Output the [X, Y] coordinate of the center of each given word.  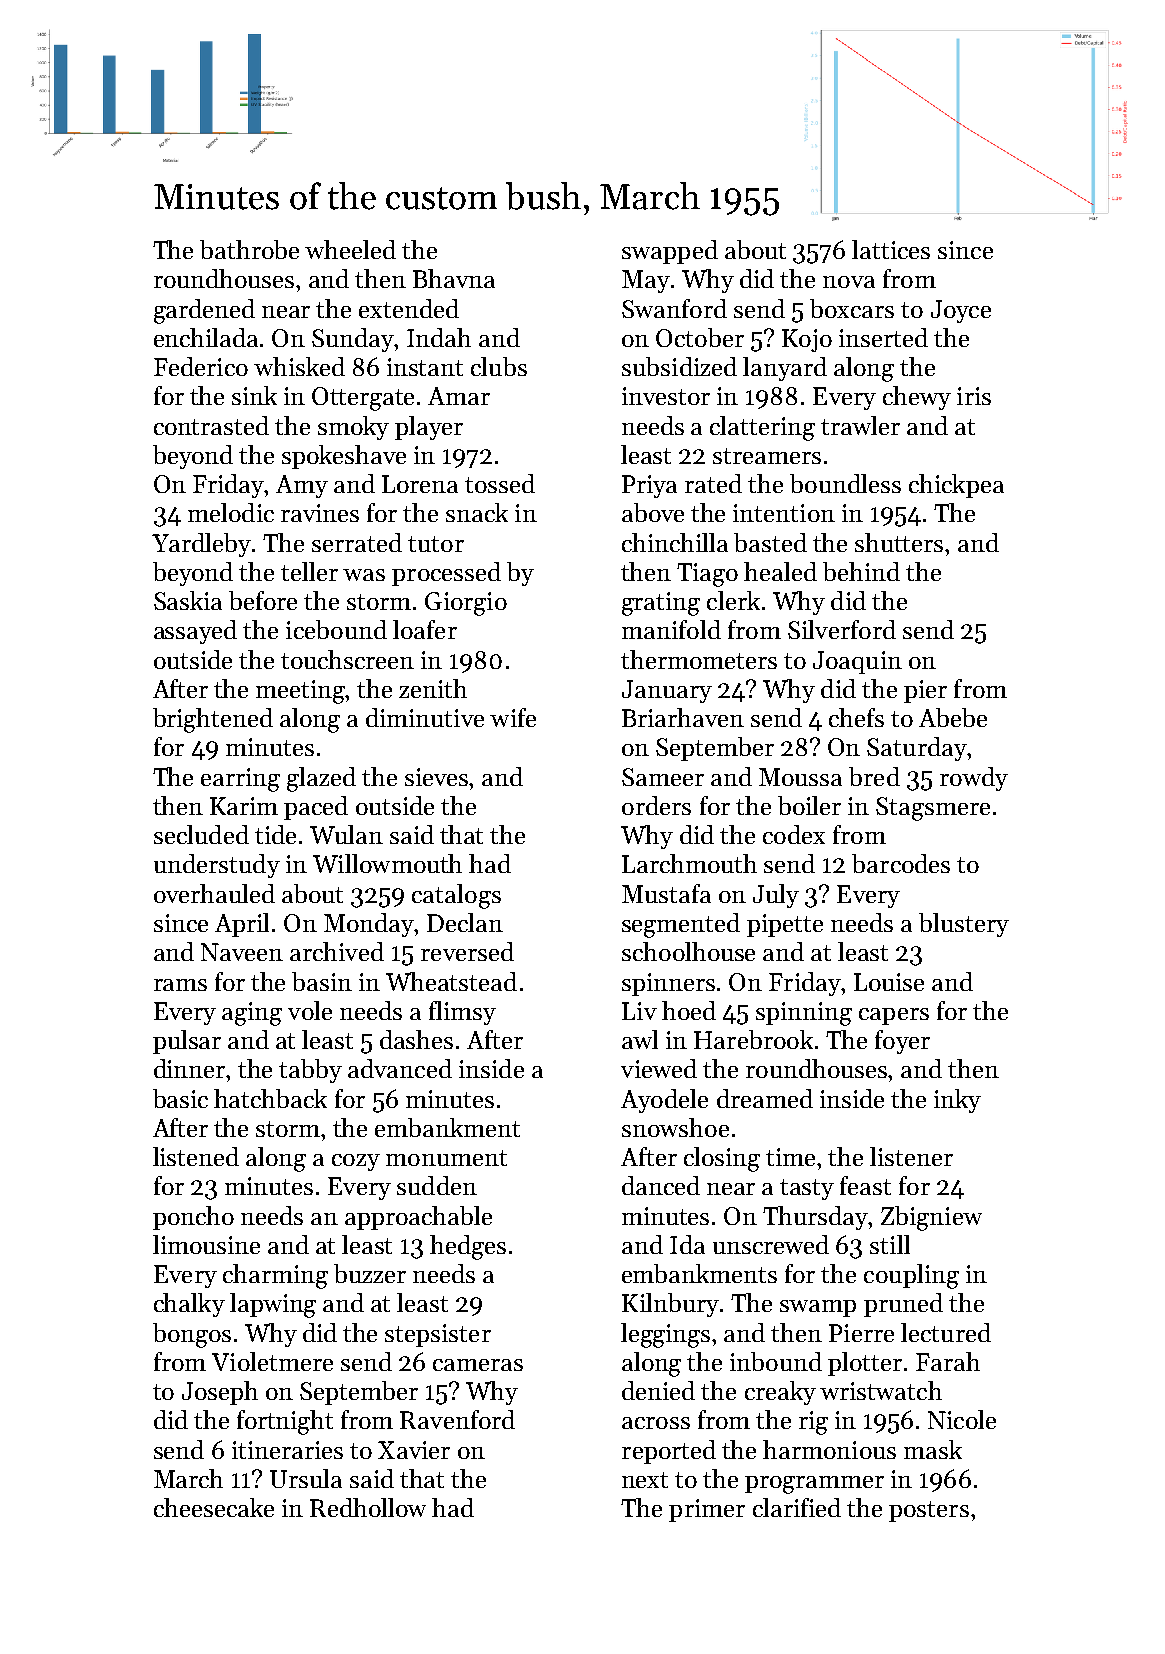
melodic [231, 512]
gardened [204, 311]
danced [661, 1185]
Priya [649, 486]
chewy [917, 398]
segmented [681, 925]
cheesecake [214, 1507]
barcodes [901, 863]
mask [933, 1449]
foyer [902, 1042]
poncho [193, 1218]
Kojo [807, 340]
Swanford [674, 308]
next [645, 1480]
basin [322, 981]
